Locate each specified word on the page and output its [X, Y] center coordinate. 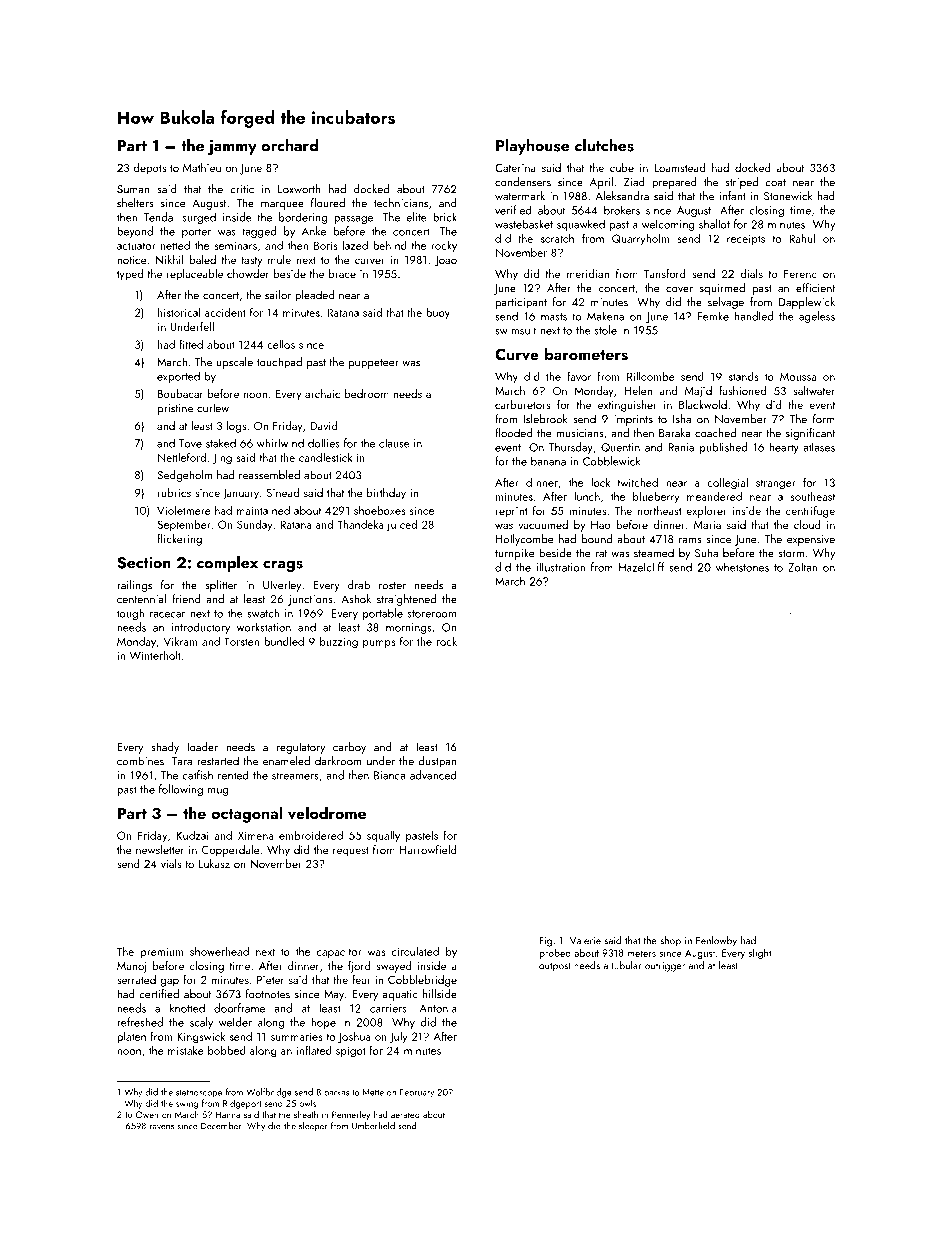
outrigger [665, 967]
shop [670, 941]
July [398, 1038]
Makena [605, 316]
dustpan [437, 762]
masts [554, 317]
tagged [259, 232]
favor [579, 376]
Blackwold [703, 404]
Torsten [241, 641]
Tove [190, 443]
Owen [147, 1114]
